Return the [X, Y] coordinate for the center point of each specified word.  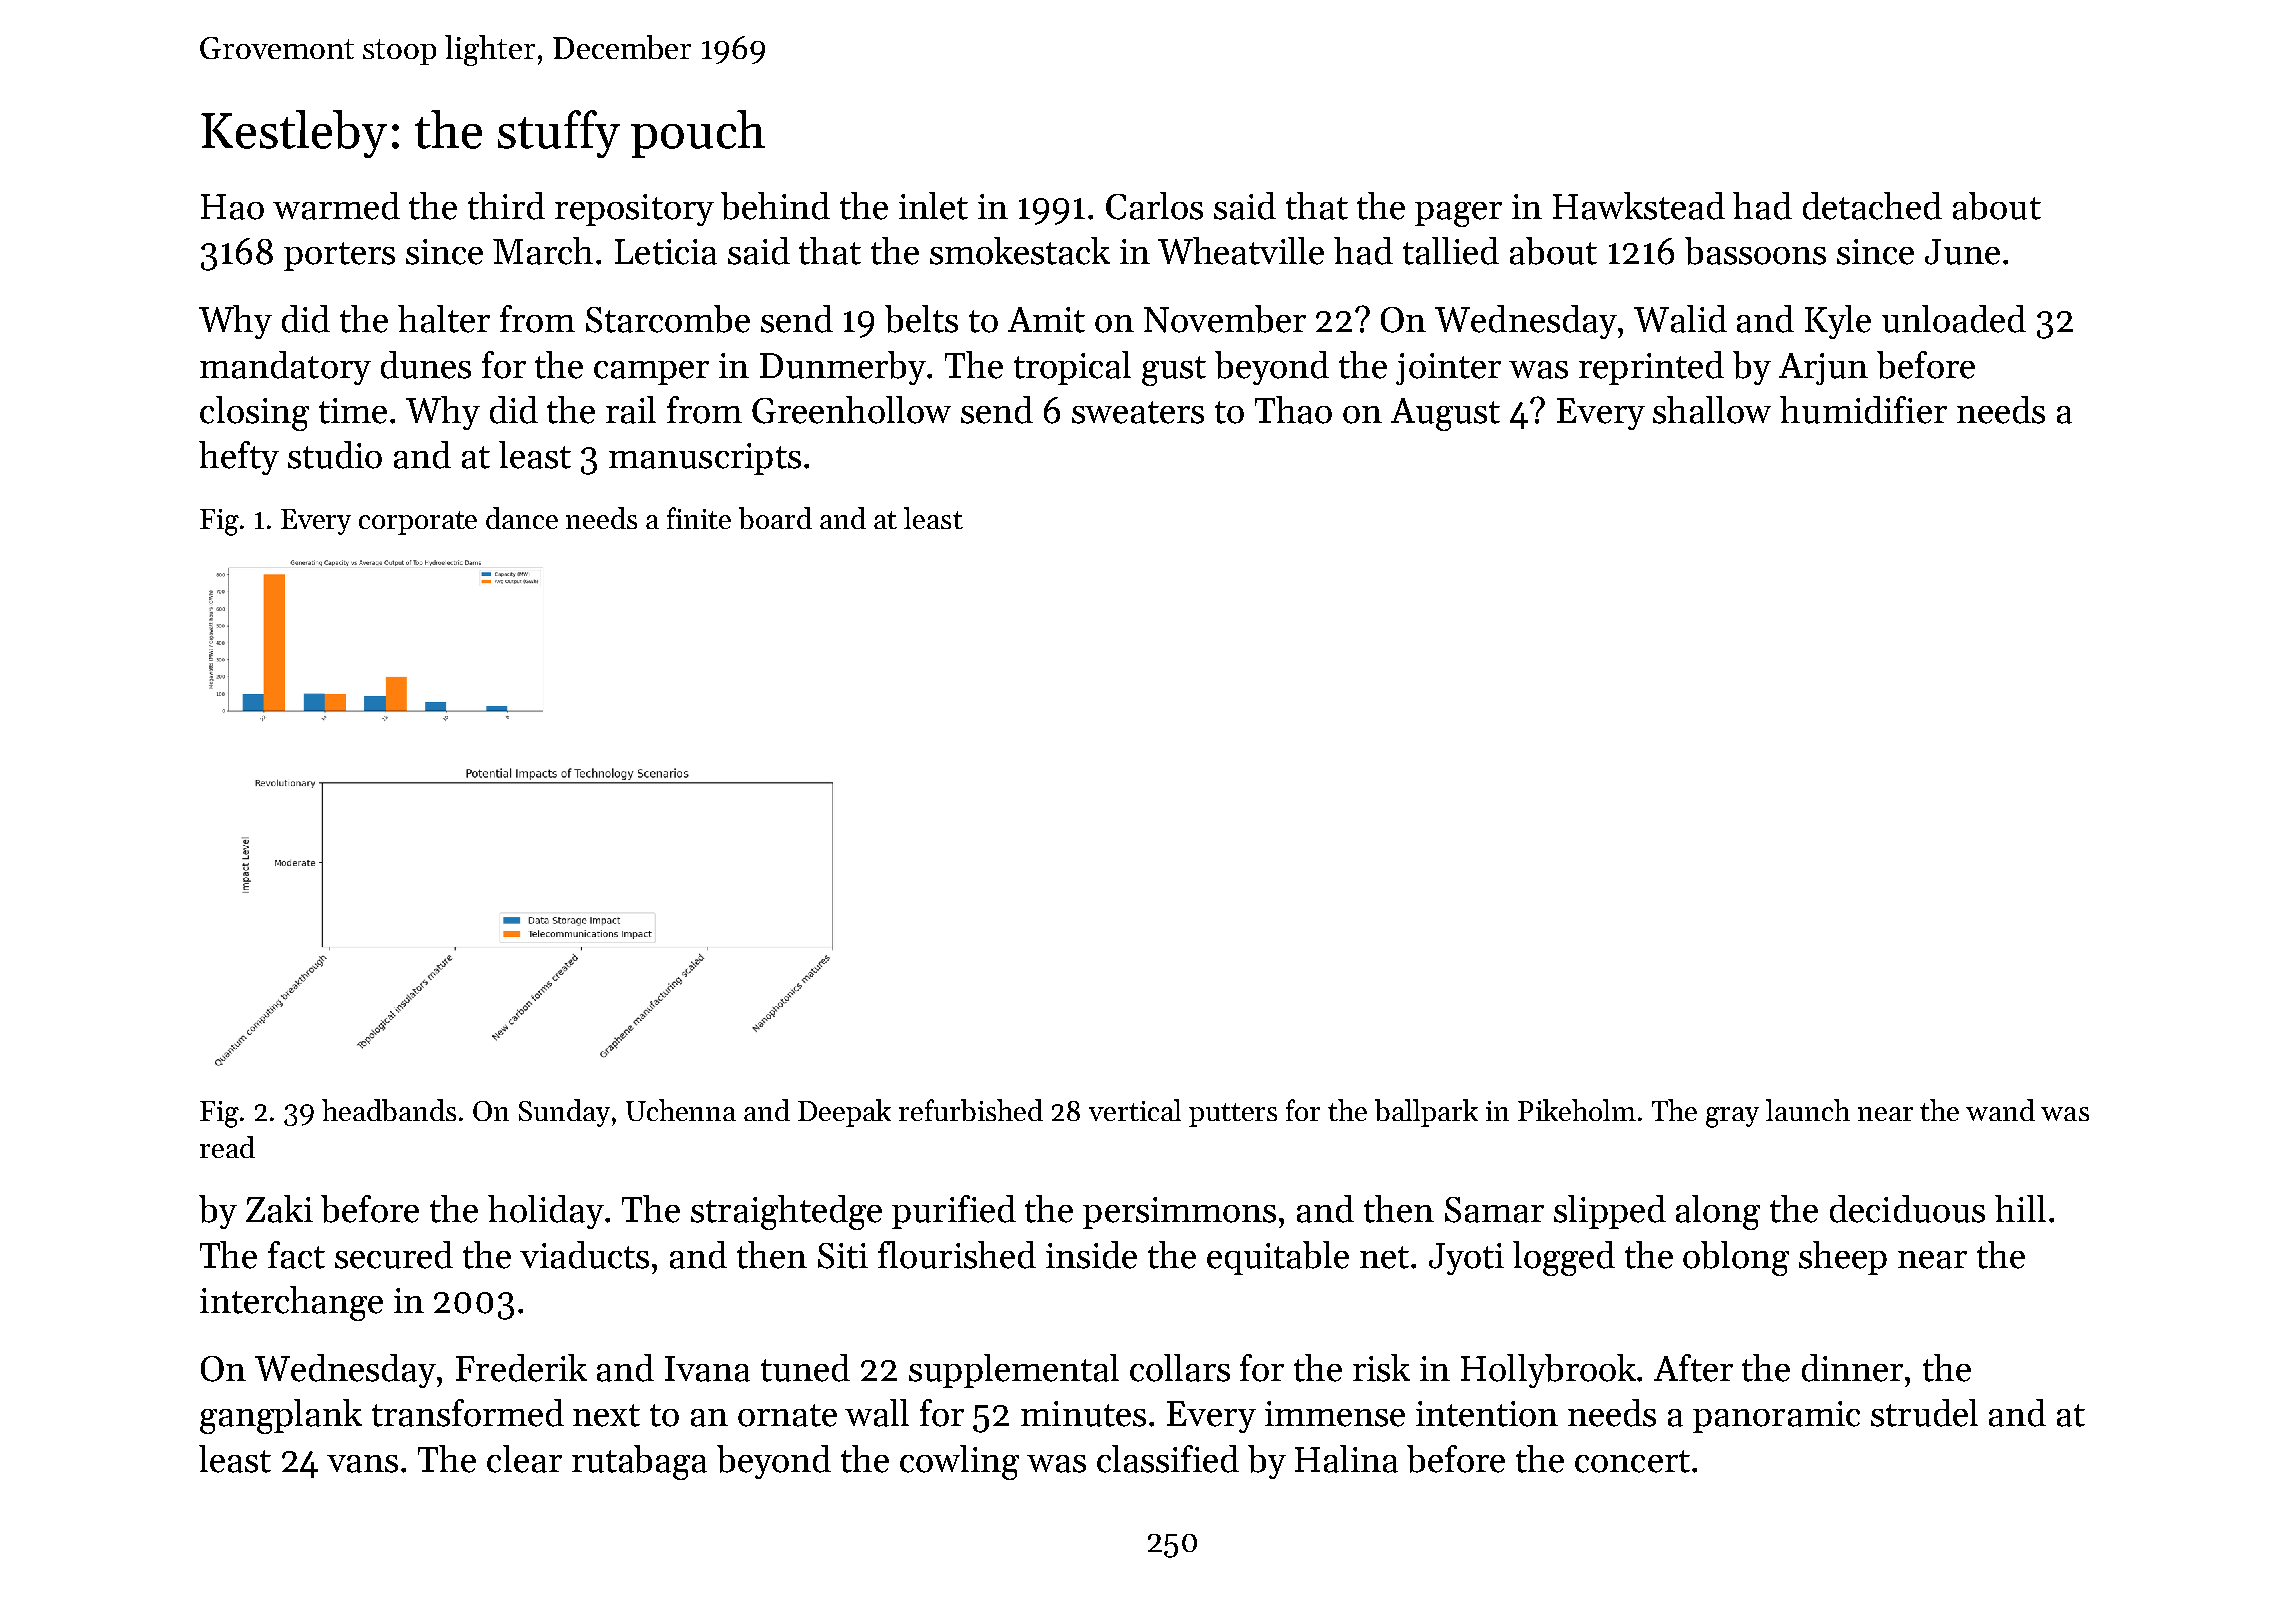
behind [775, 206]
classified [1168, 1459]
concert [1632, 1461]
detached [1872, 206]
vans [362, 1464]
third [506, 206]
